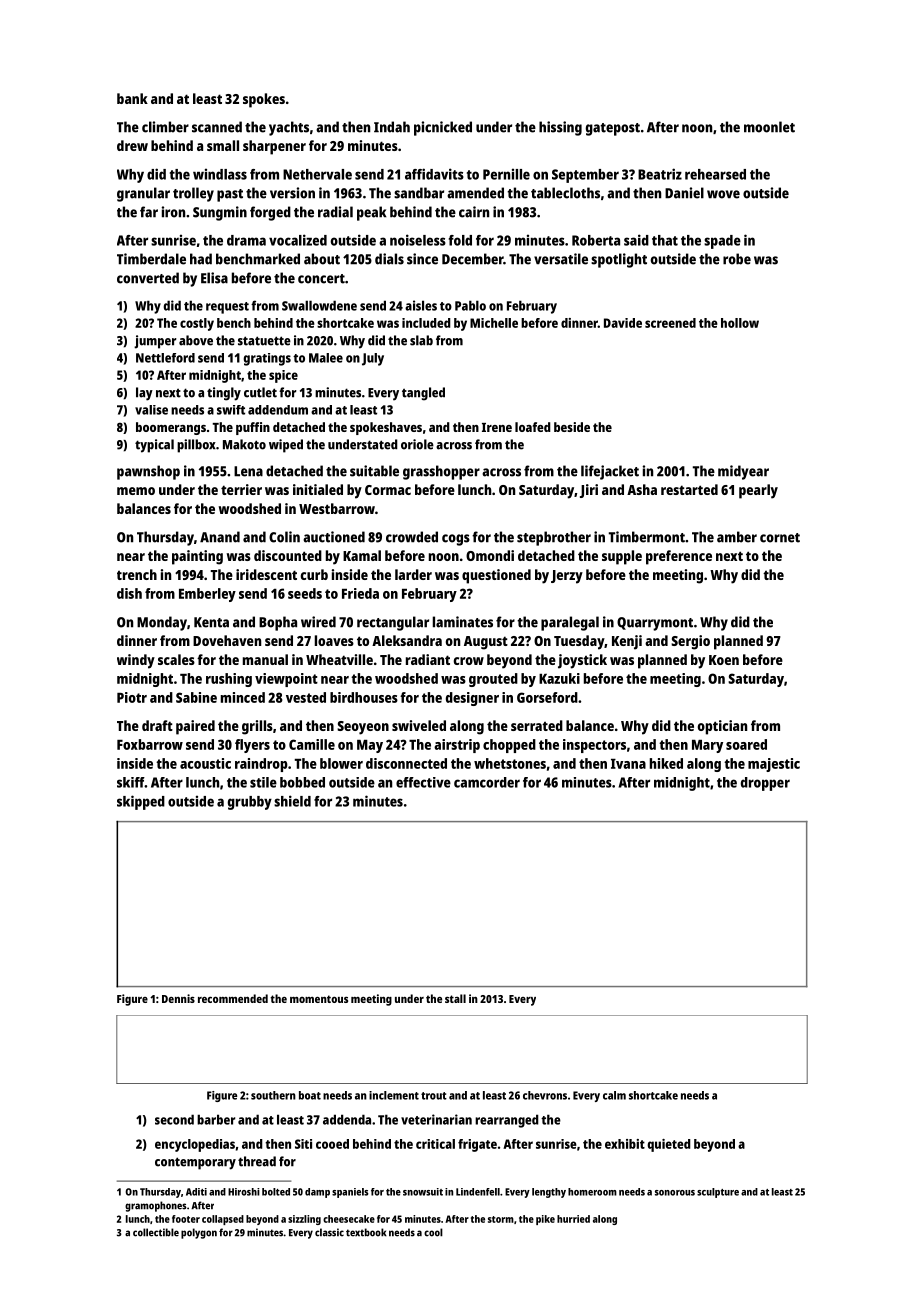  What do you see at coordinates (241, 489) in the screenshot?
I see `terrier` at bounding box center [241, 489].
